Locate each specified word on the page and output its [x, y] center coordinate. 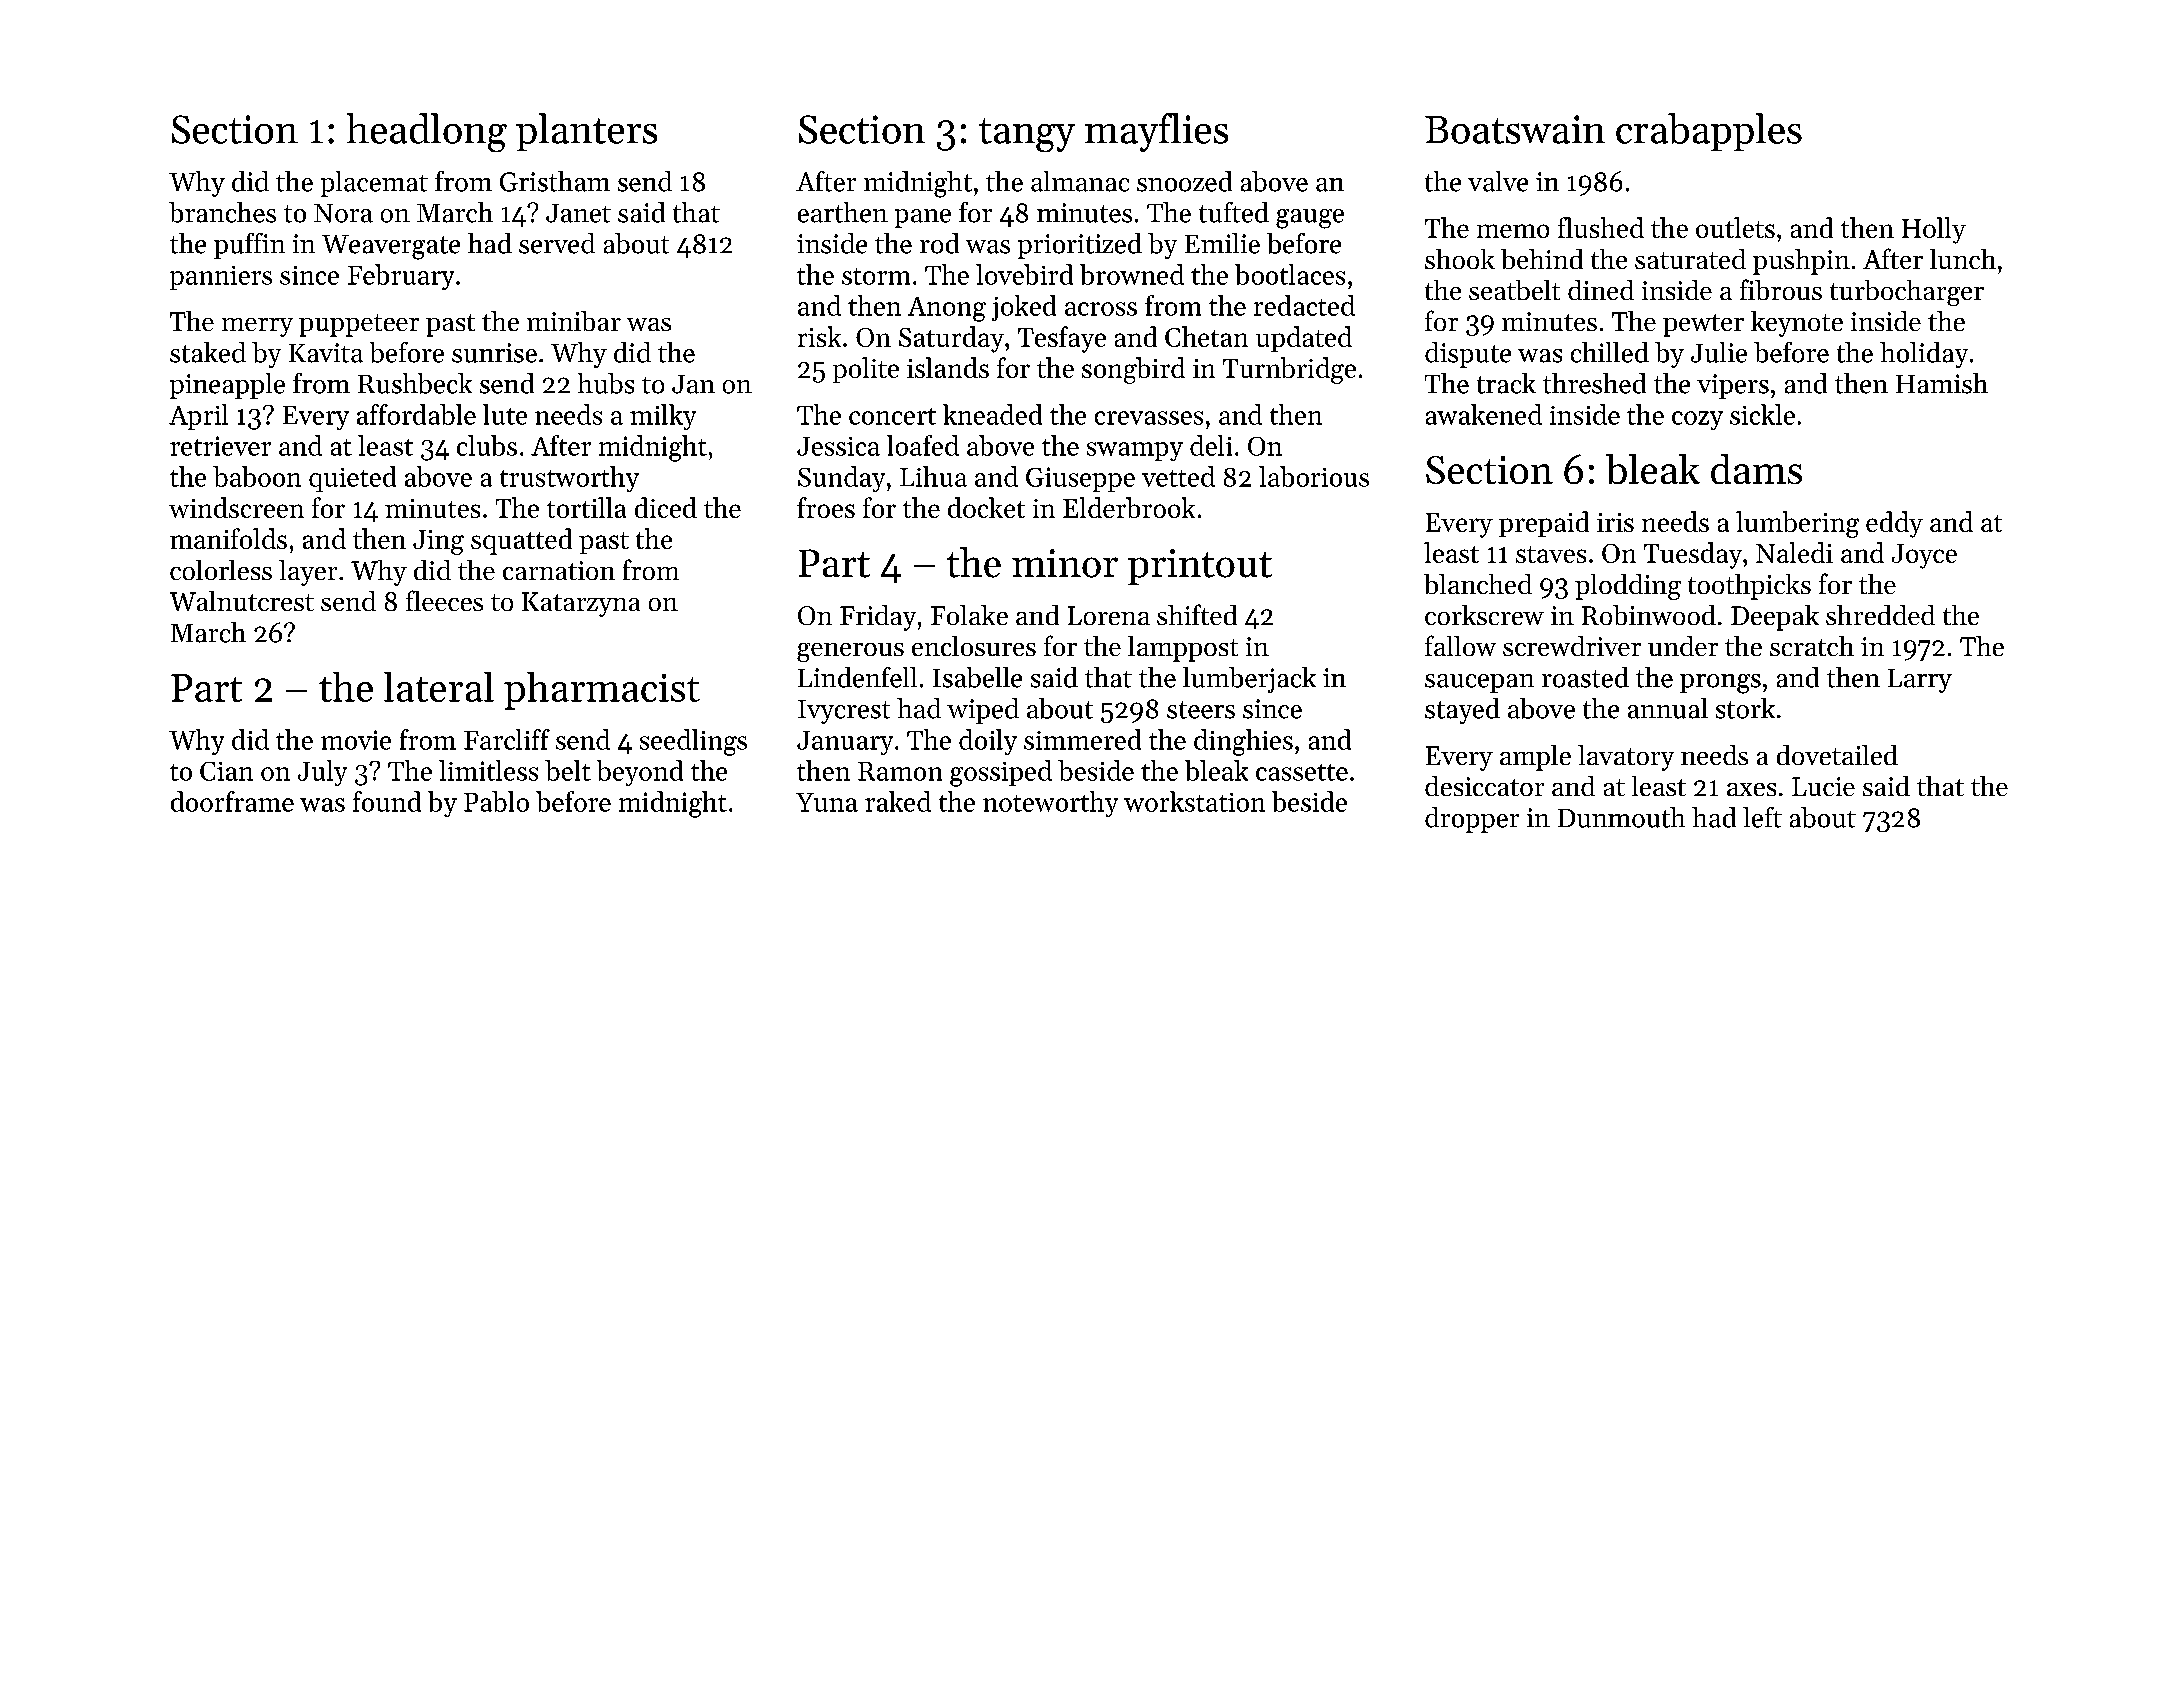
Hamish [1942, 383]
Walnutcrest [242, 601]
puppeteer [359, 325]
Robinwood [1649, 615]
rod [939, 243]
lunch [1963, 259]
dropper [1472, 820]
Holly [1934, 230]
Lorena [1109, 615]
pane [923, 218]
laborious [1314, 476]
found [387, 801]
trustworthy [569, 479]
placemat [374, 184]
